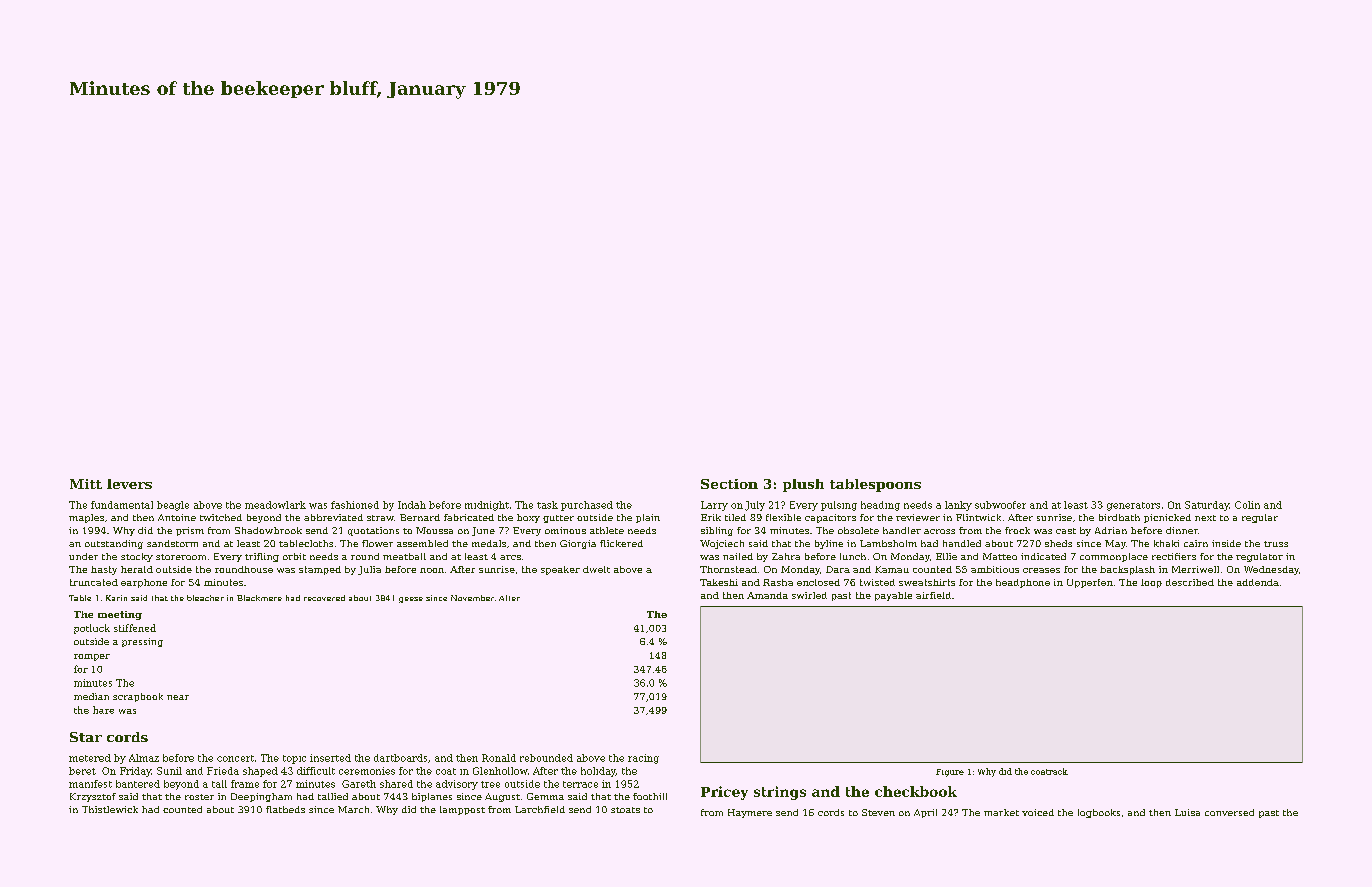 The height and width of the page is (887, 1372). What do you see at coordinates (142, 642) in the page?
I see `pressing` at bounding box center [142, 642].
